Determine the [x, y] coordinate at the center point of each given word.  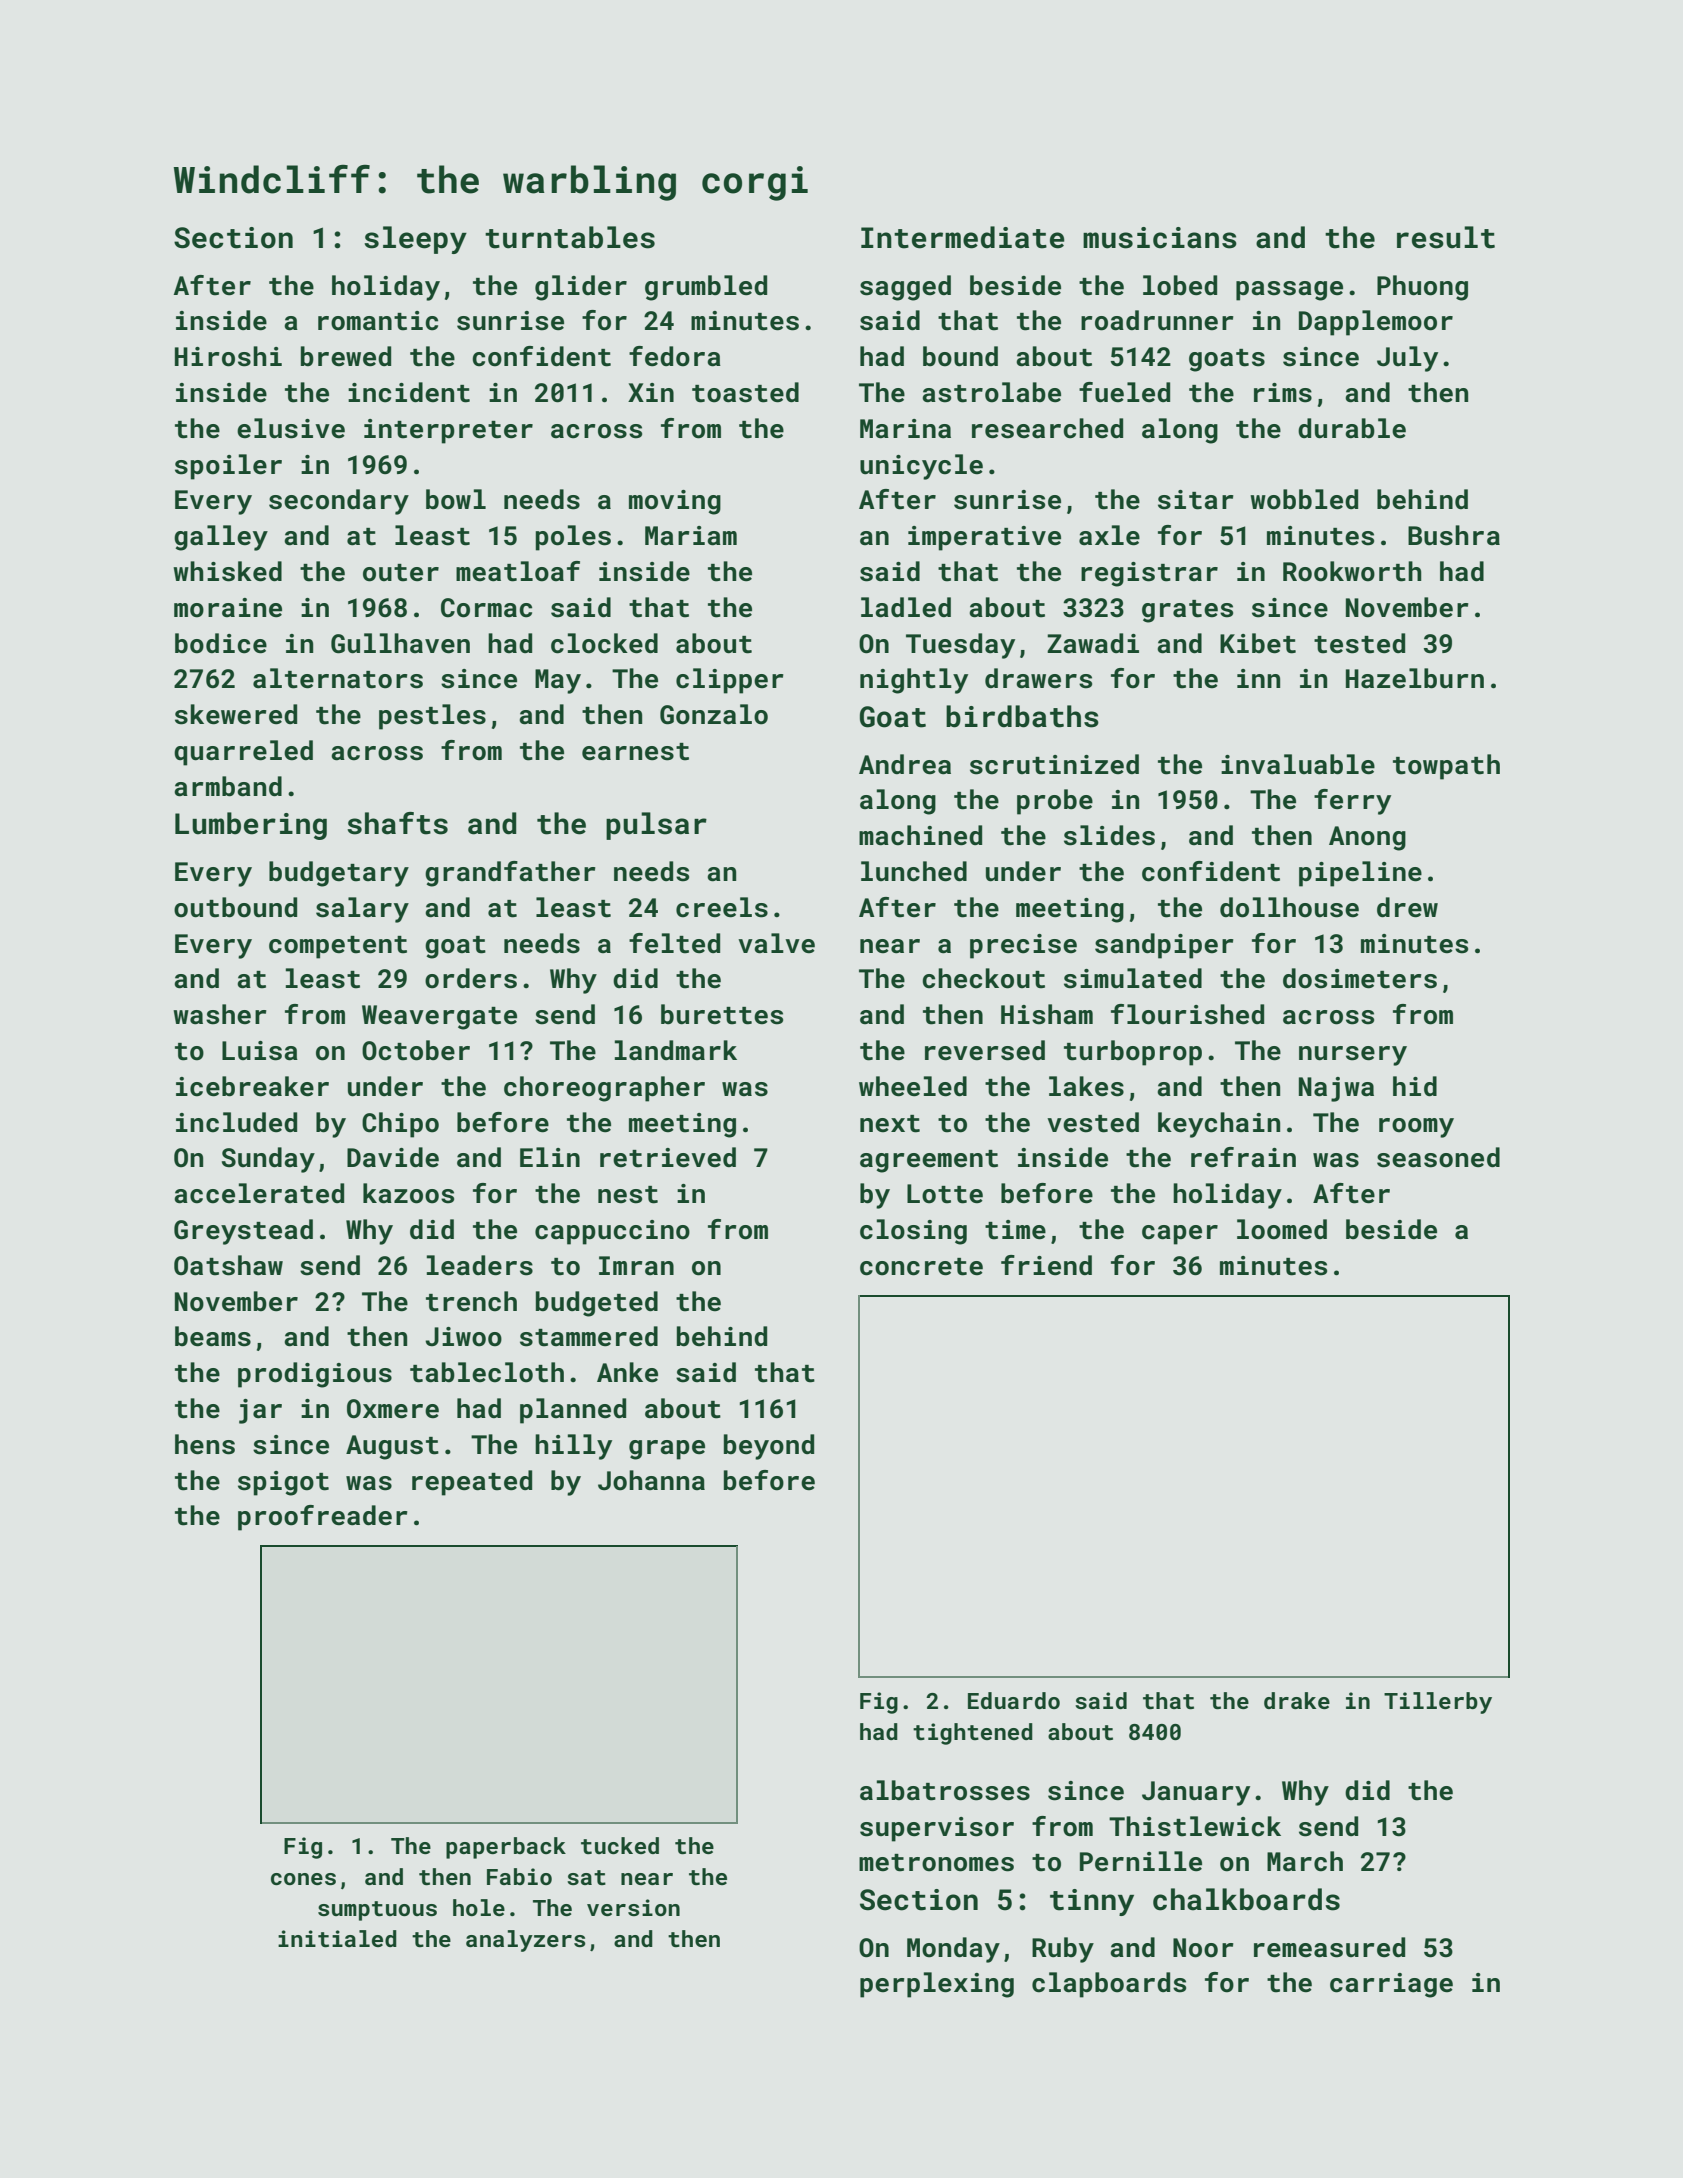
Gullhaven [400, 643]
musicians [1160, 238]
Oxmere [393, 1409]
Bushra [1454, 535]
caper [1180, 1235]
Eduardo [1014, 1700]
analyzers [526, 1941]
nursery [1353, 1056]
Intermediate [963, 237]
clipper [730, 681]
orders [471, 978]
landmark [676, 1050]
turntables [570, 237]
